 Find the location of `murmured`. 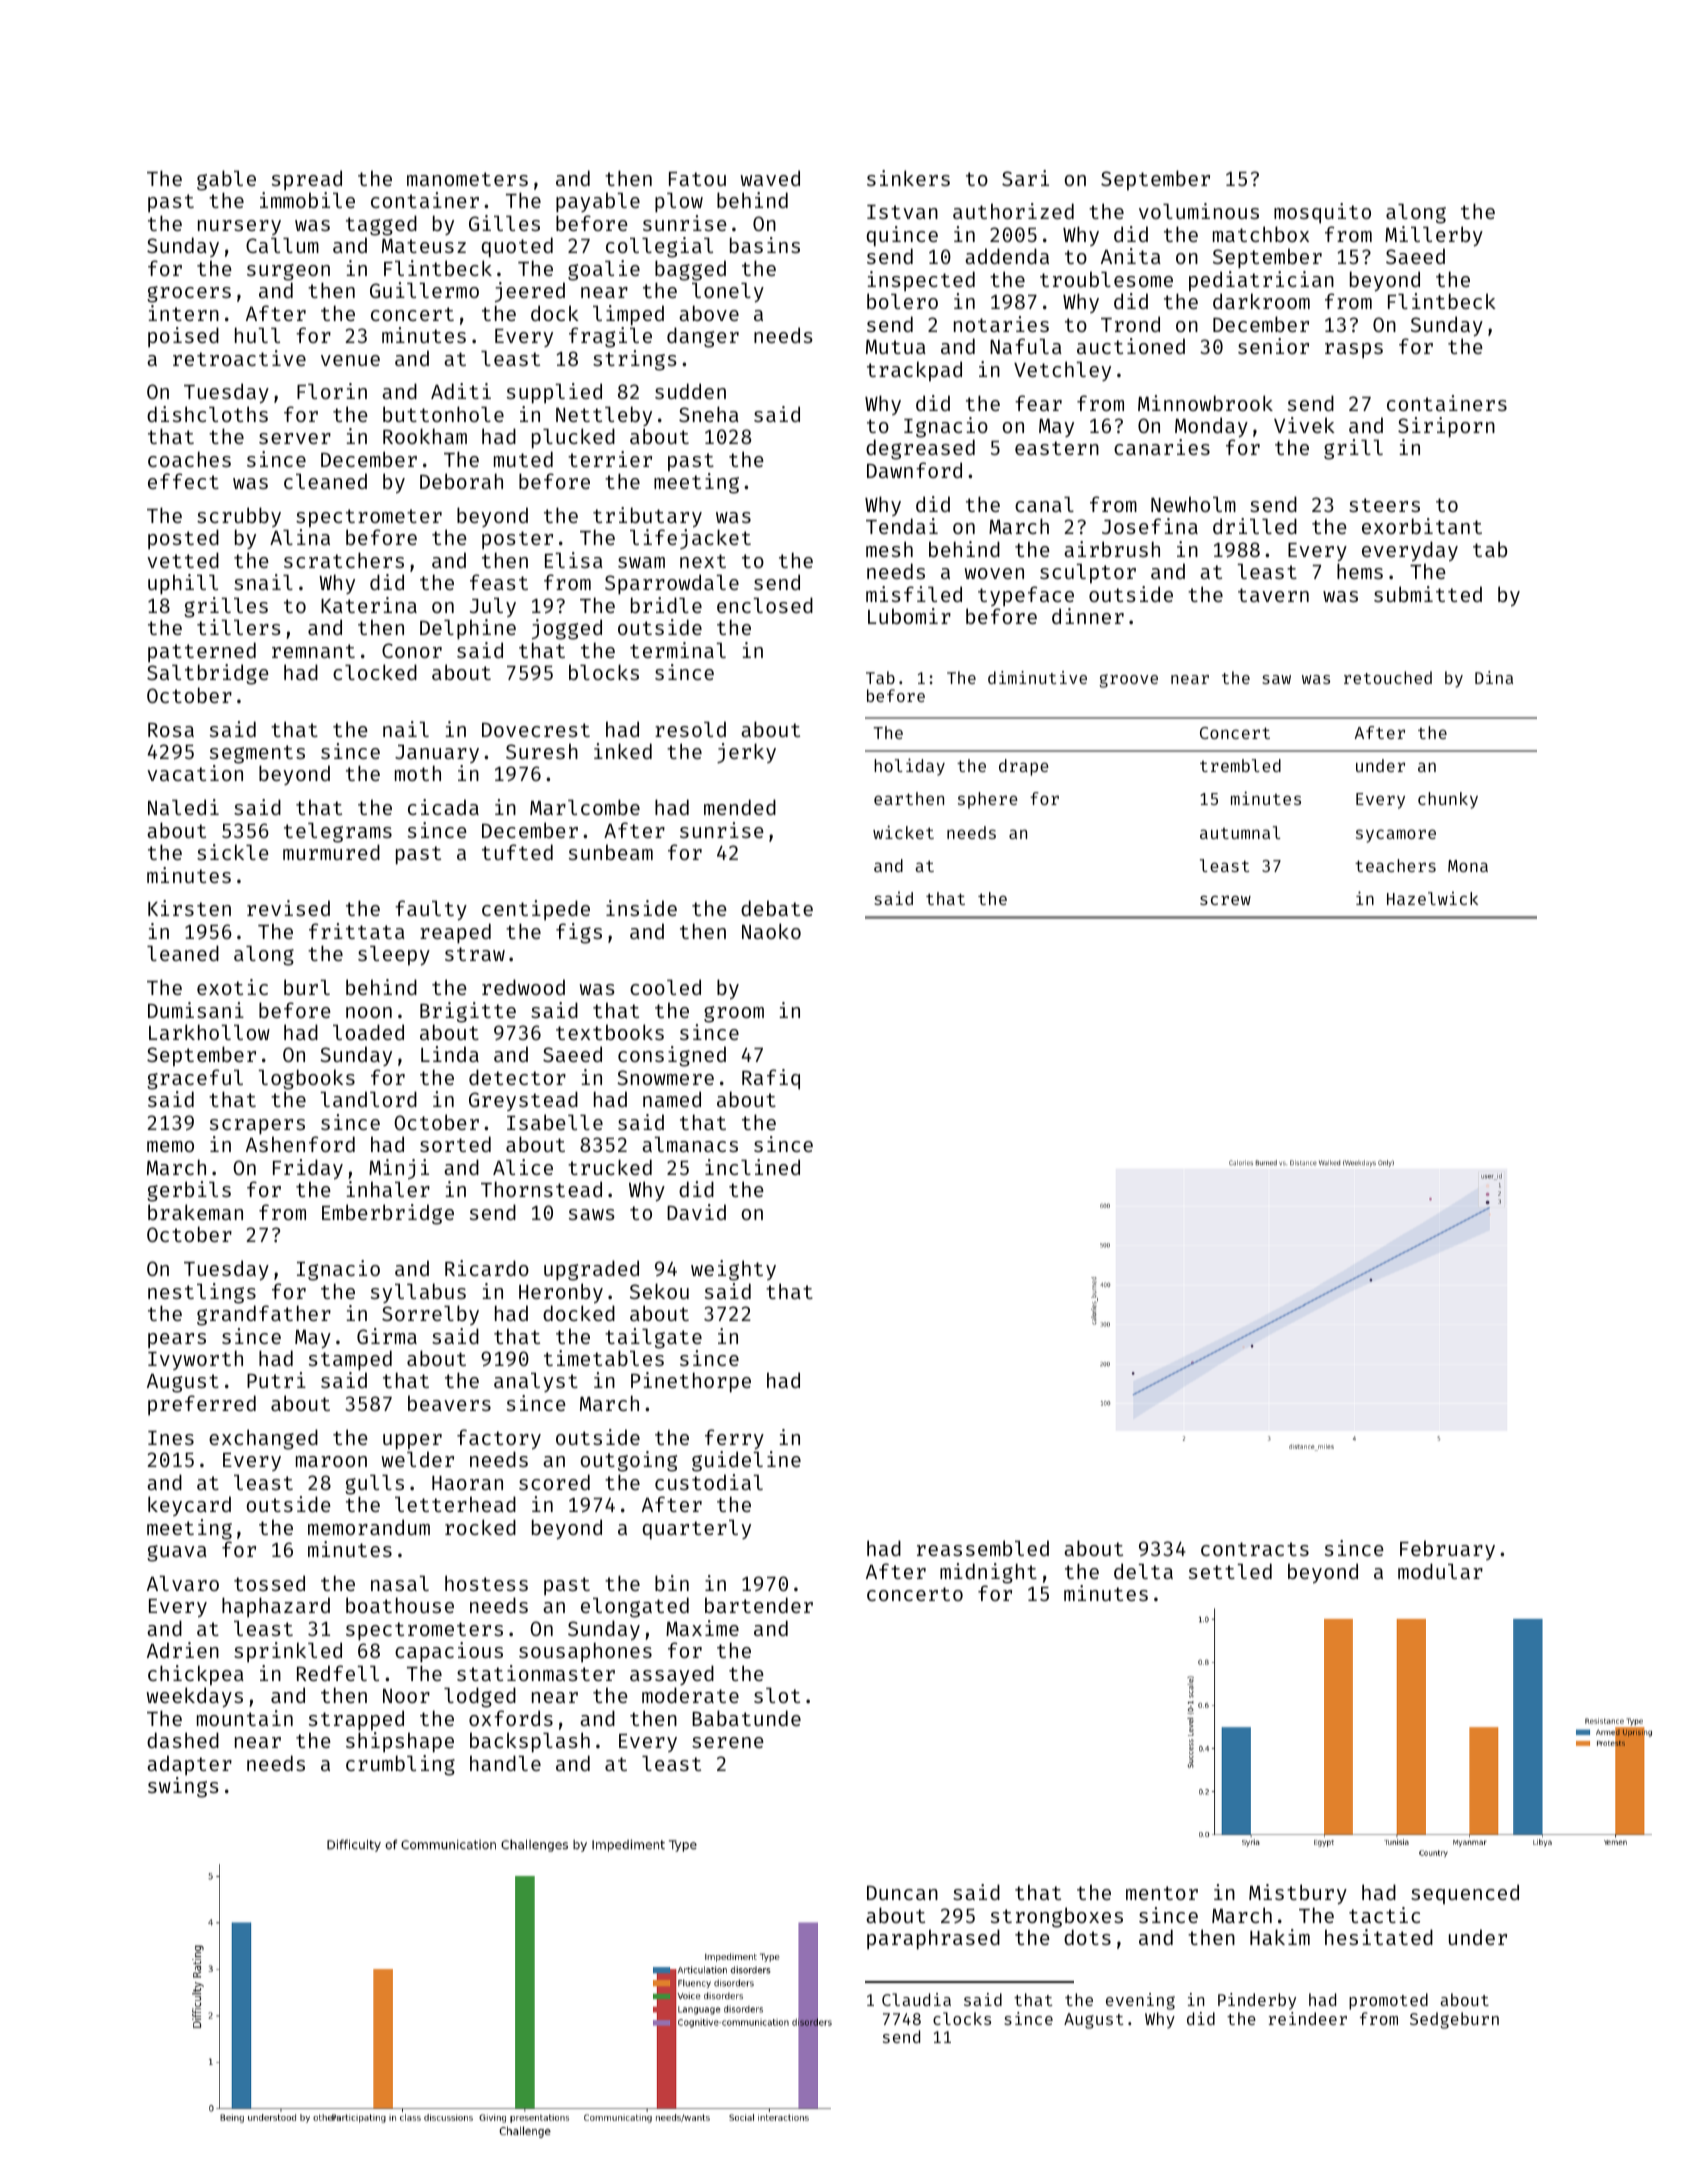

murmured is located at coordinates (331, 852).
